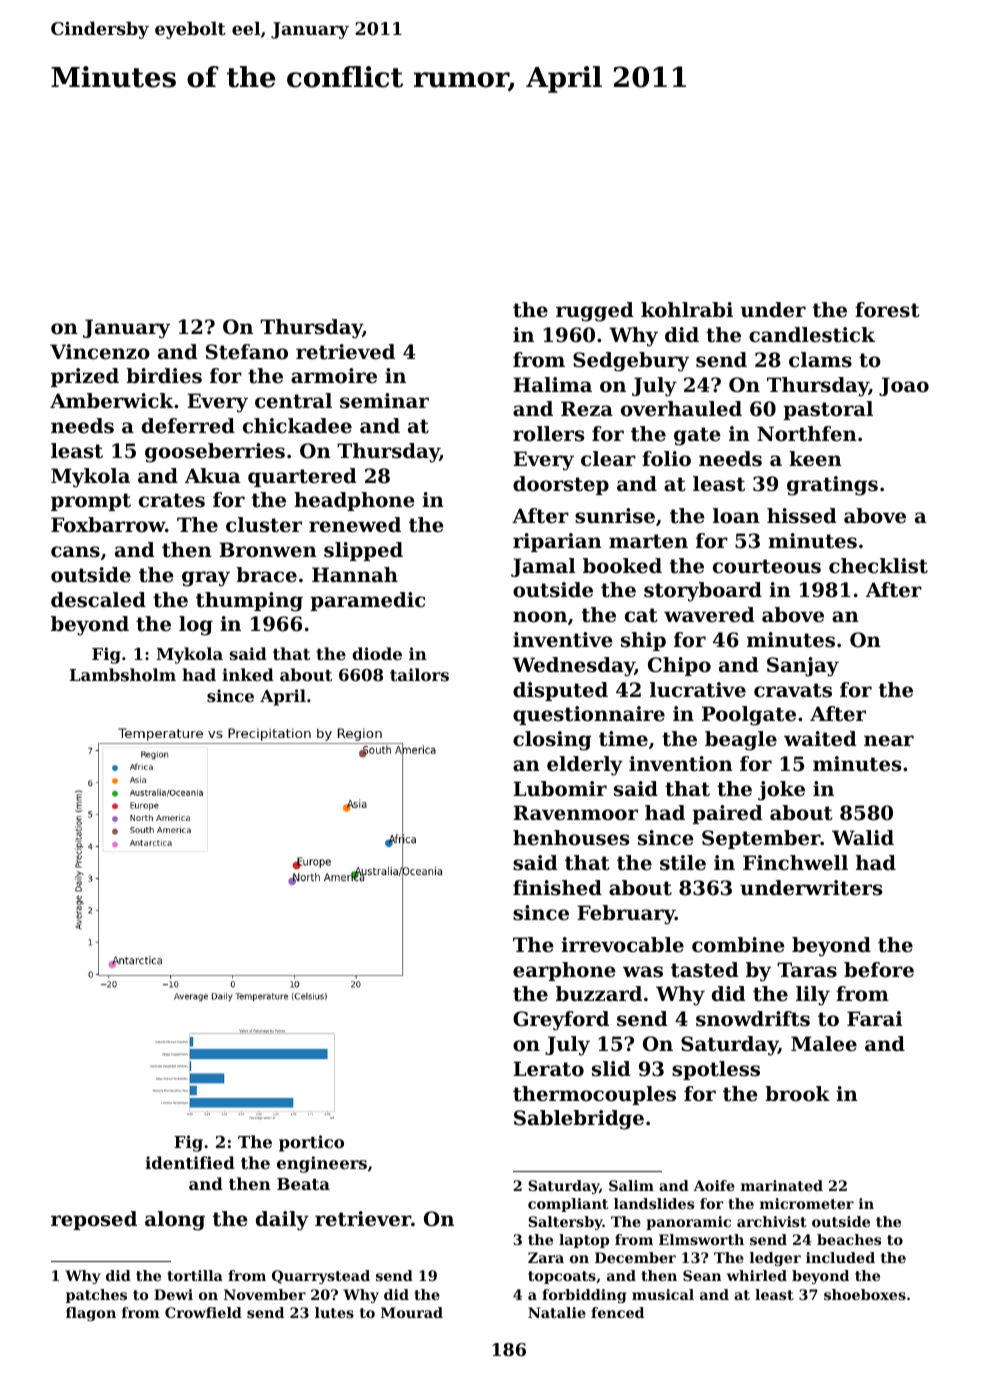 This screenshot has width=981, height=1394. Describe the element at coordinates (247, 352) in the screenshot. I see `Stefano` at that location.
